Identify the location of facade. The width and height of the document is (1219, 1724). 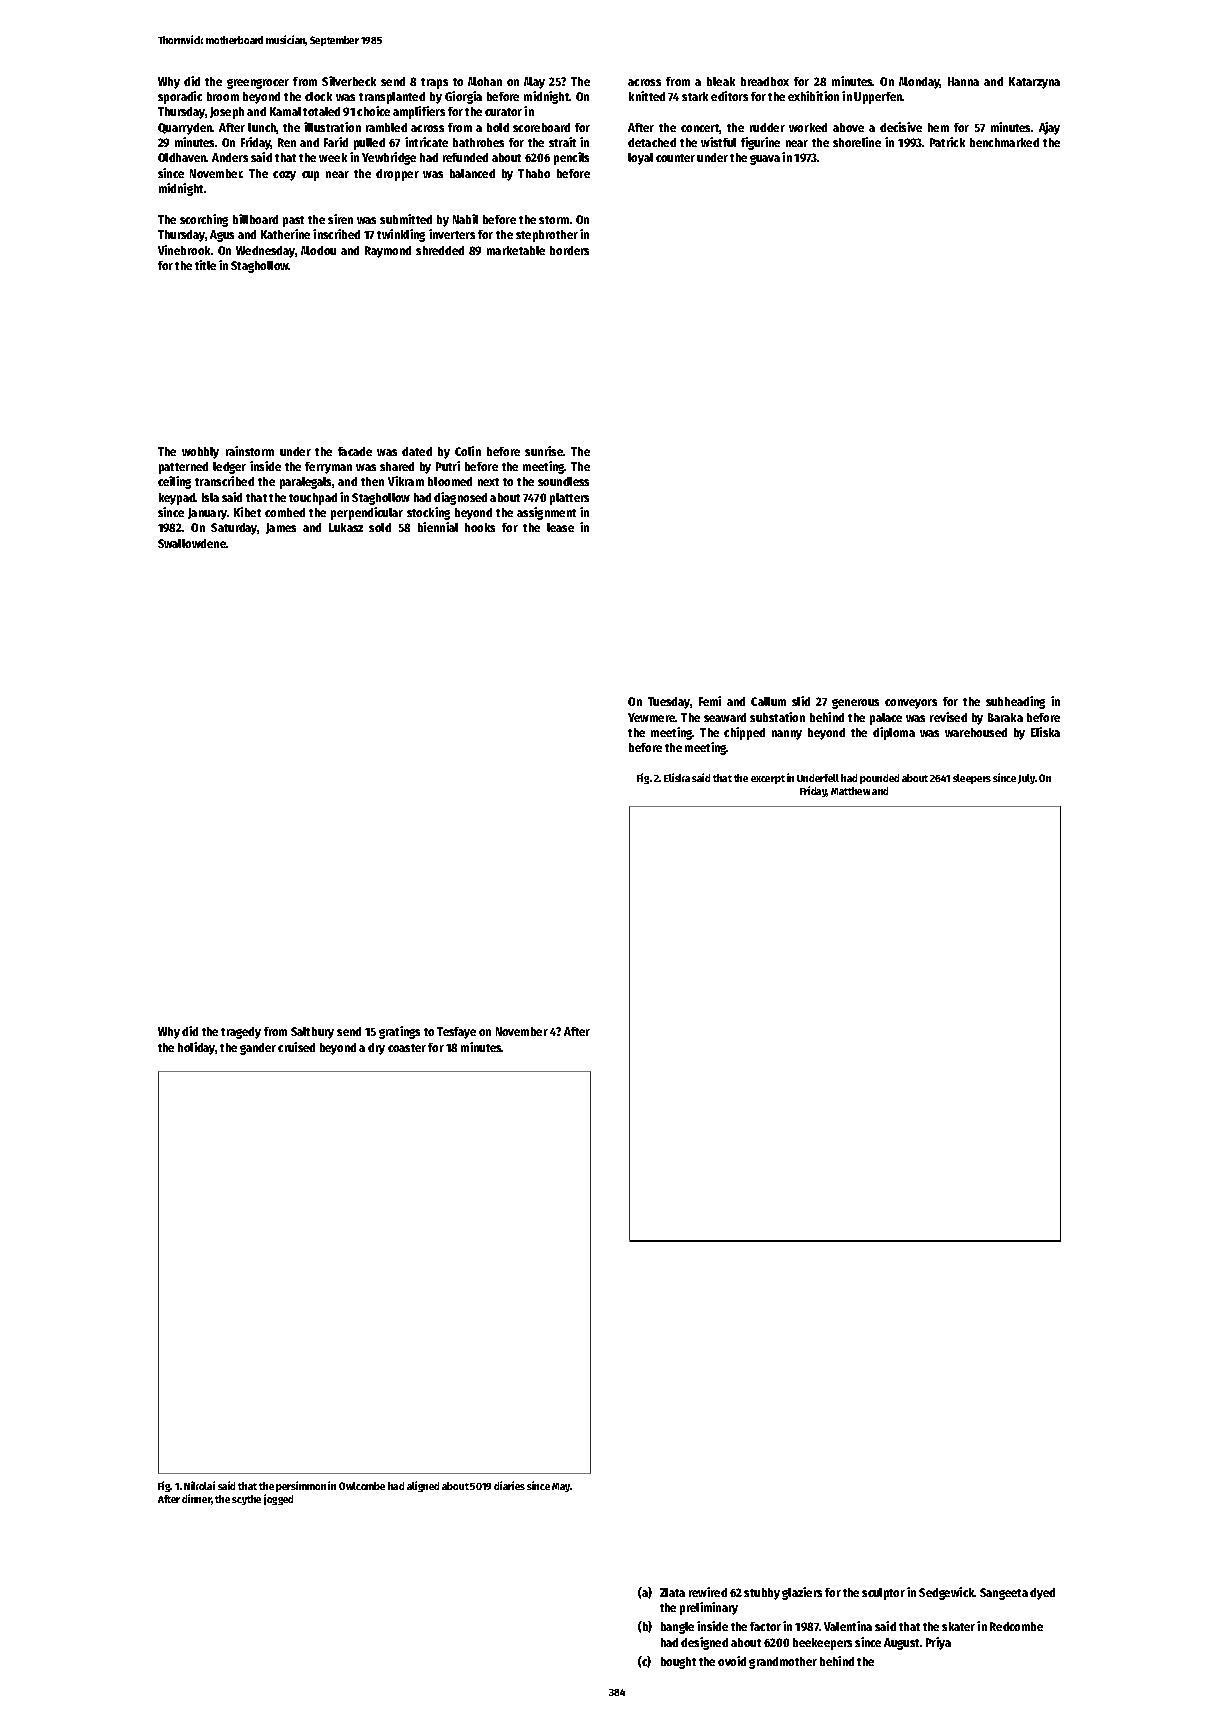
(355, 451).
